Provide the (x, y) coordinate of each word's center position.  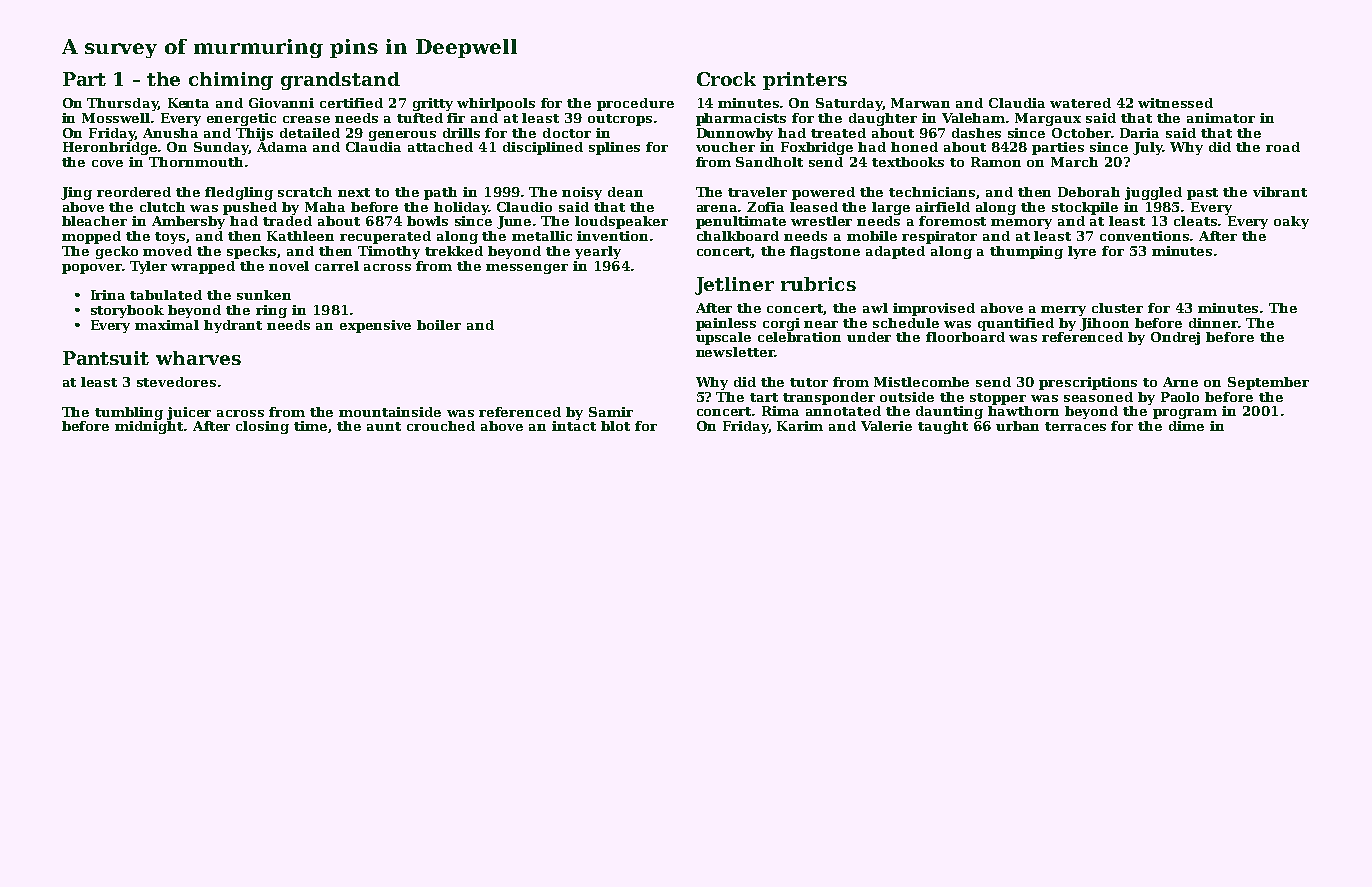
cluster (1117, 308)
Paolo (1180, 397)
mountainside (390, 412)
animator (1221, 118)
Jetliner (734, 286)
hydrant (233, 326)
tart (764, 397)
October (1082, 133)
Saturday (849, 104)
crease (306, 119)
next (354, 192)
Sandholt (769, 162)
